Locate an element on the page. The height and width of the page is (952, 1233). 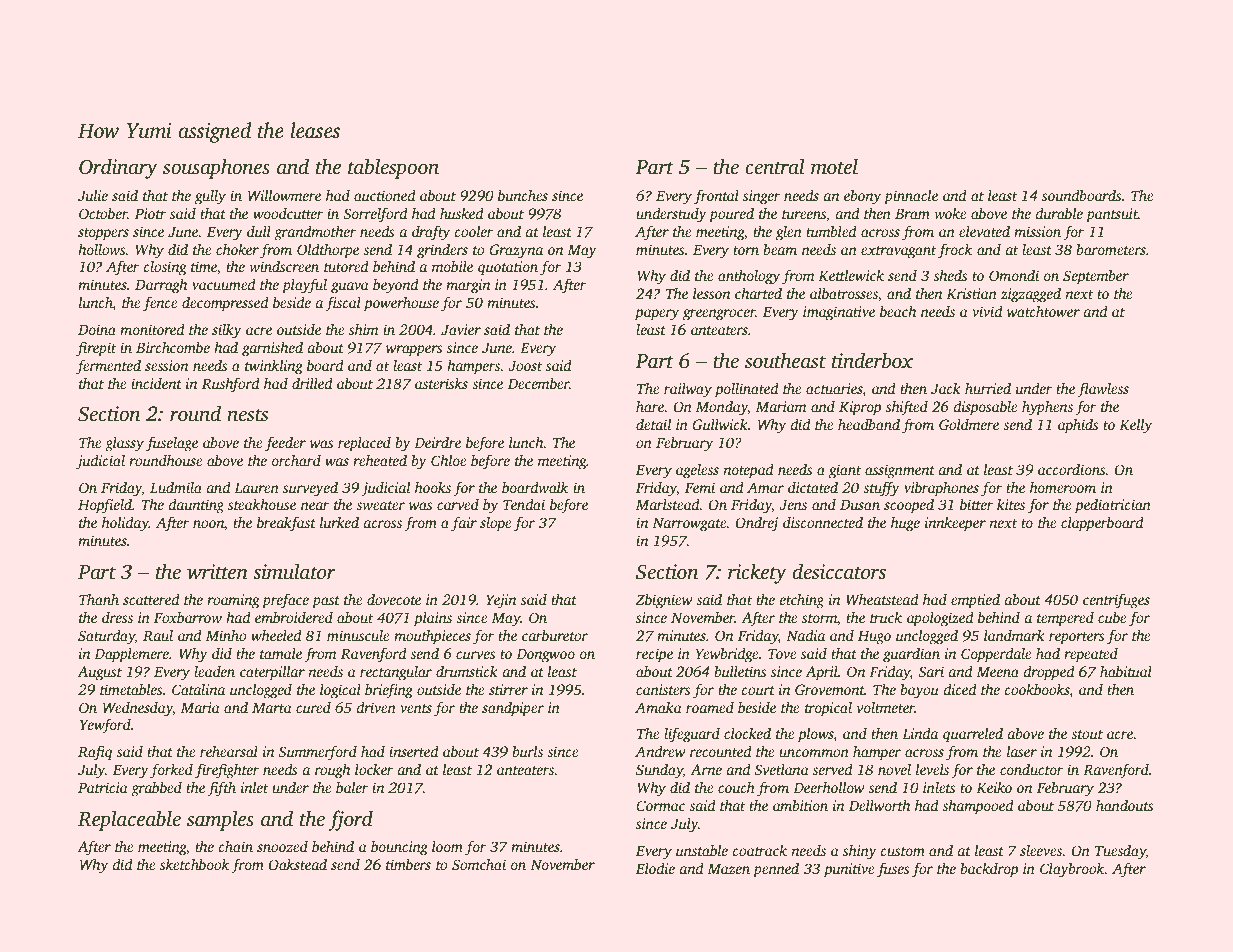
hooks is located at coordinates (433, 487).
